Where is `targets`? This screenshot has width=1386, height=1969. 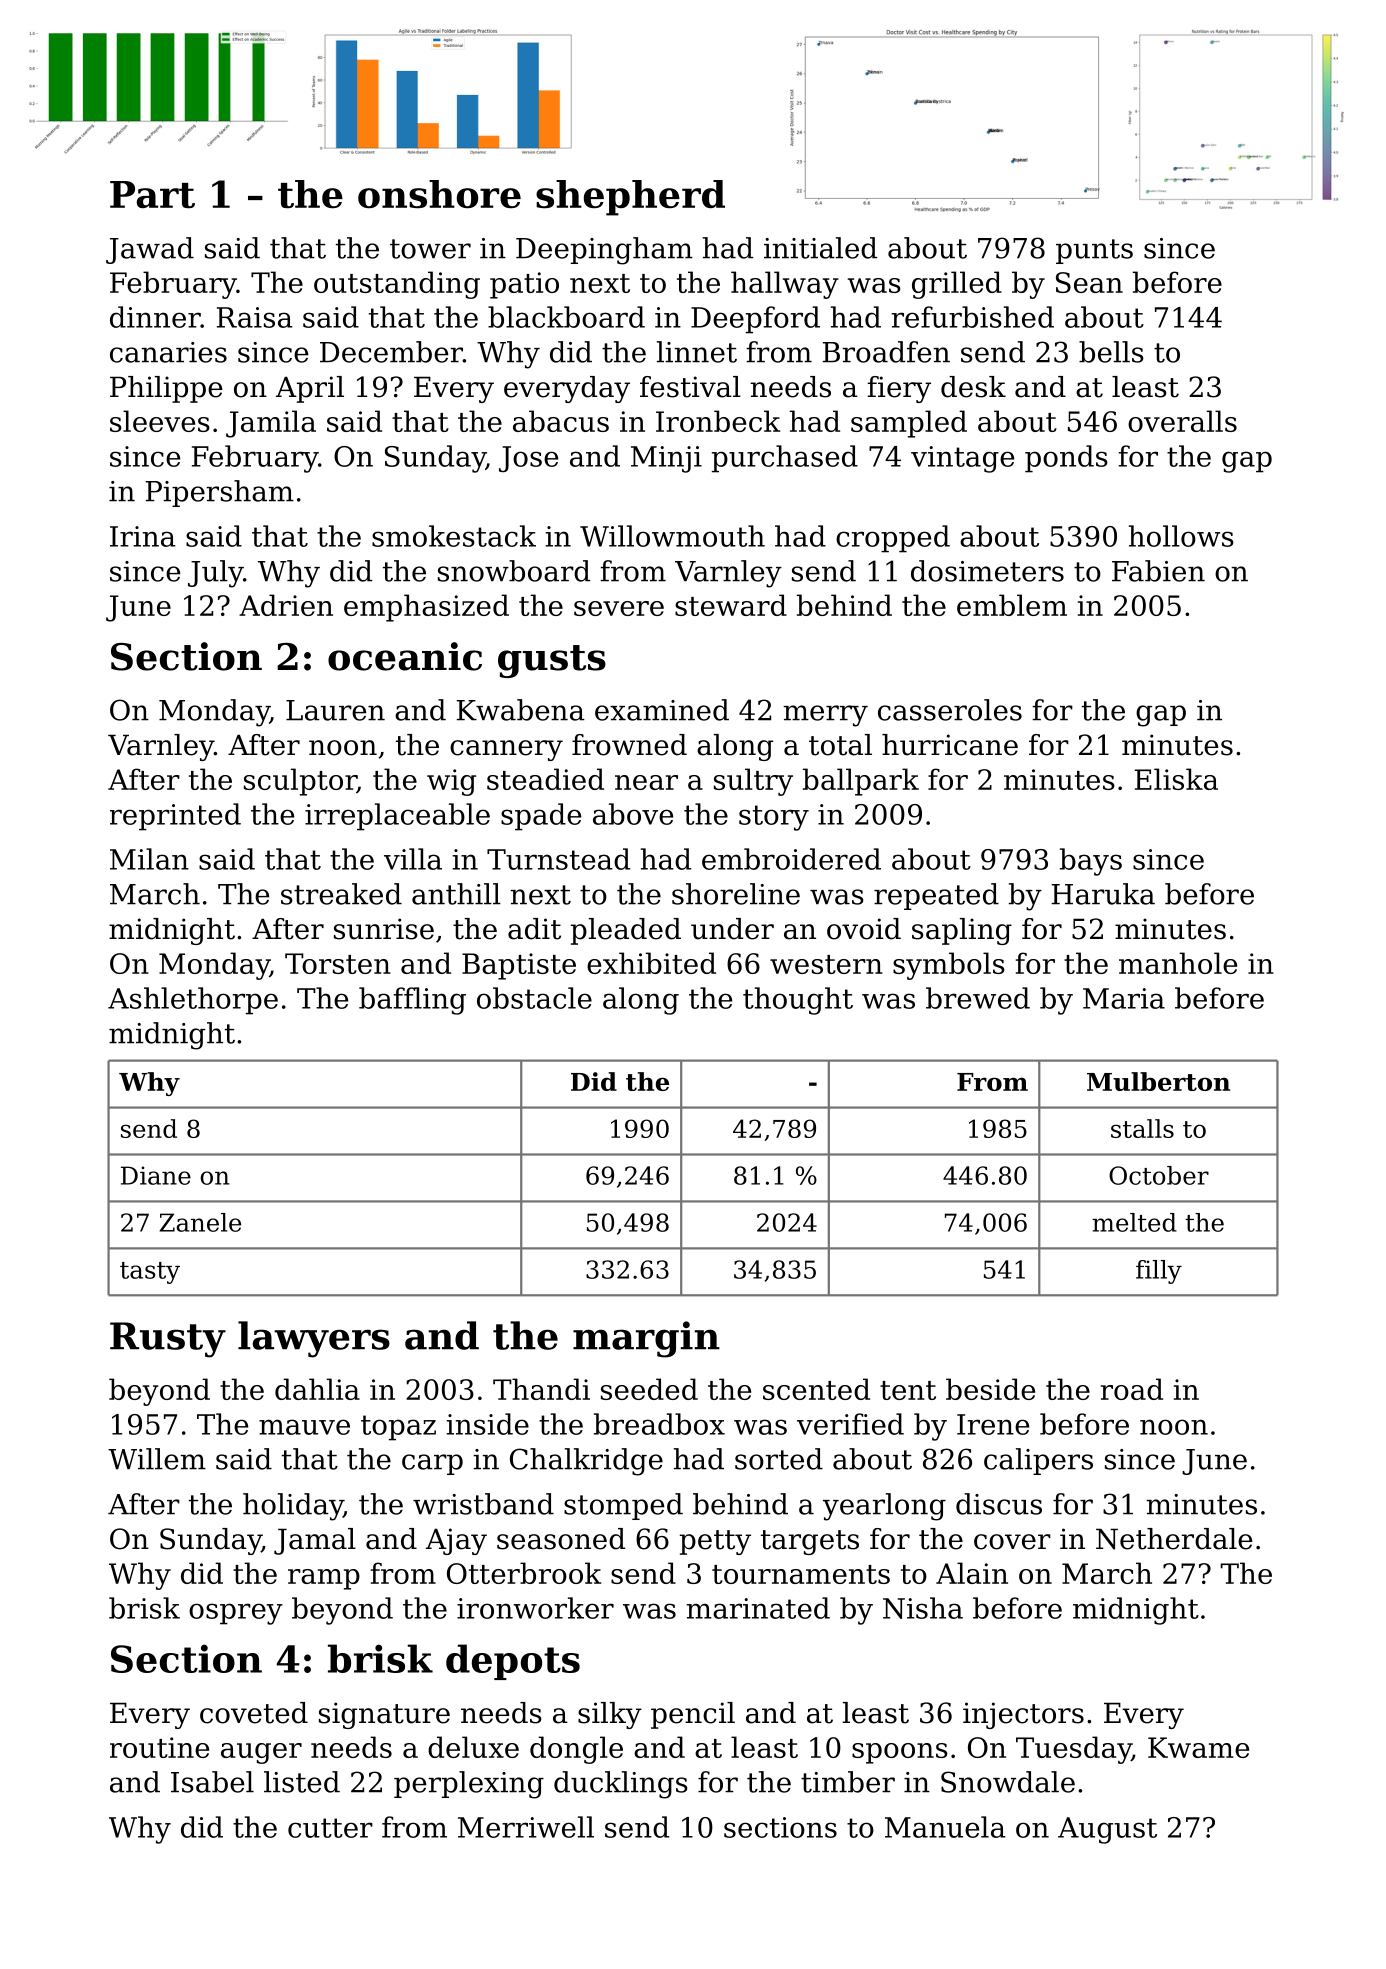
targets is located at coordinates (810, 1542).
